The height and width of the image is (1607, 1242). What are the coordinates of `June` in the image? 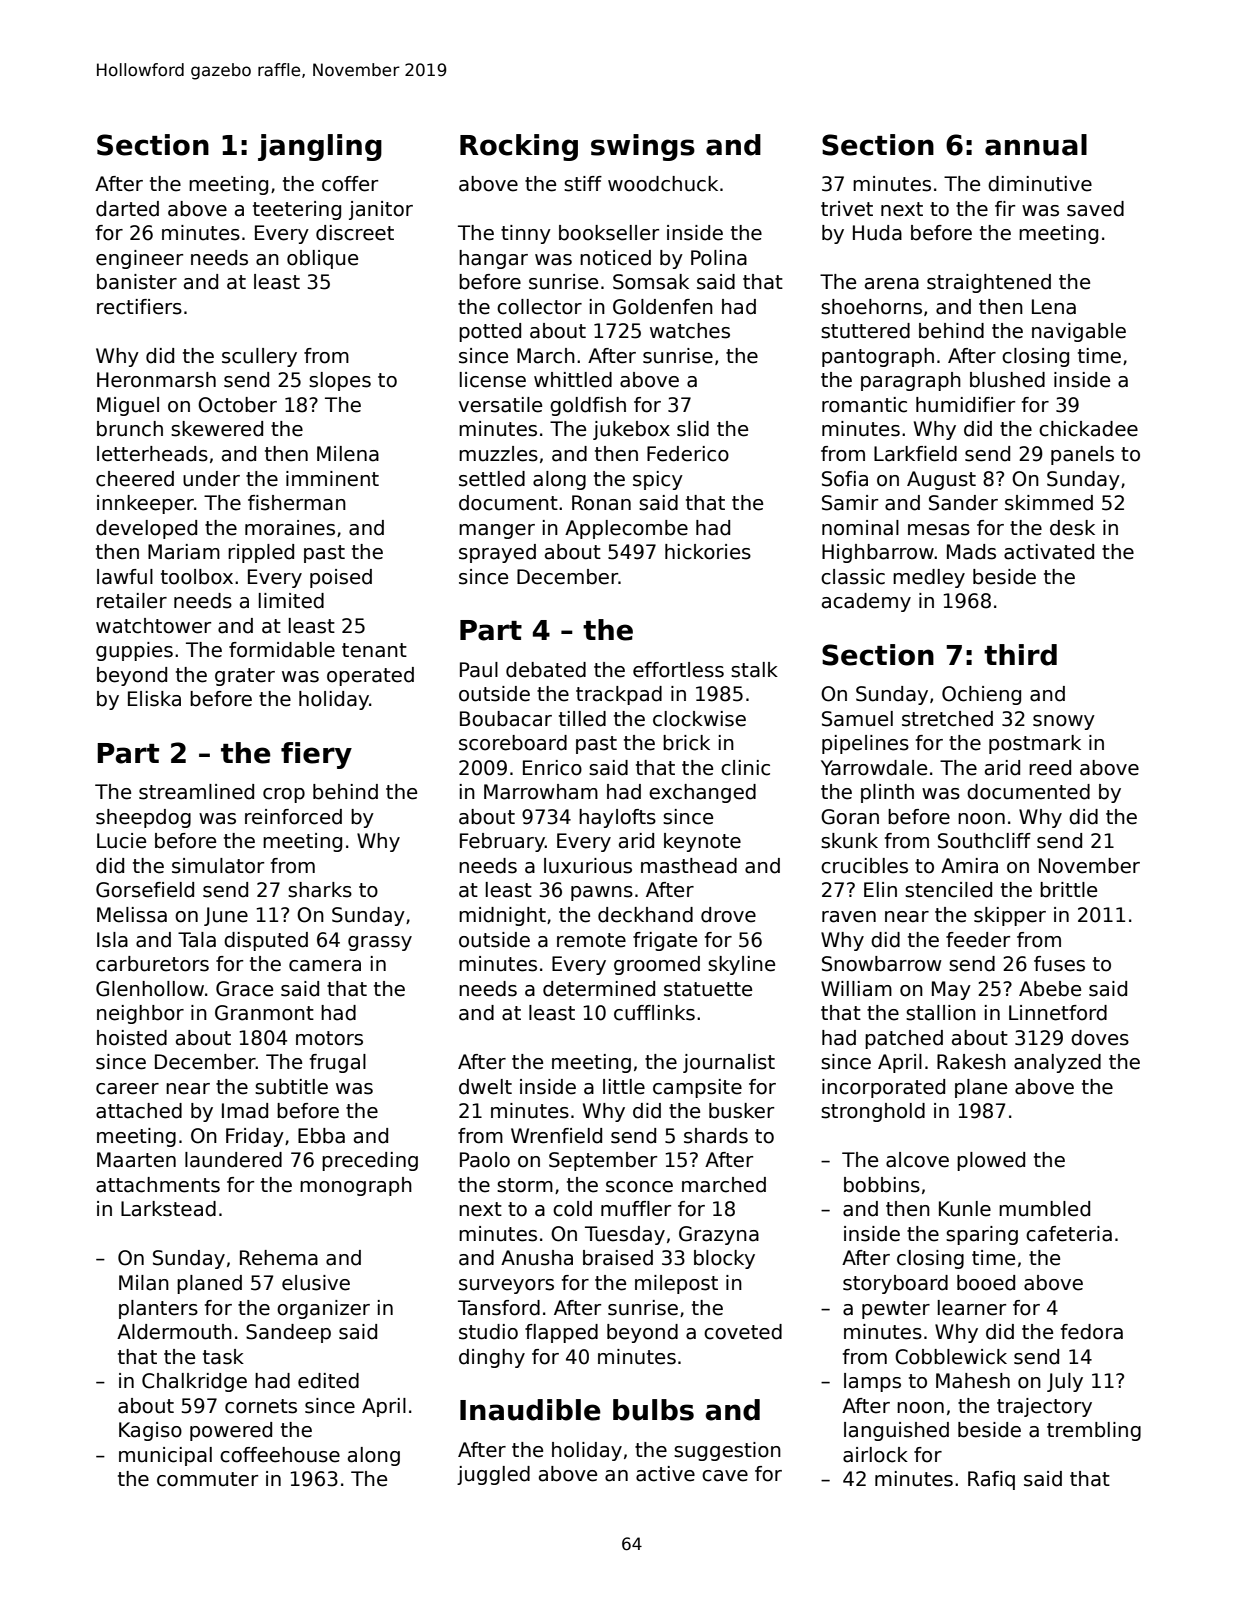 It's located at (226, 916).
